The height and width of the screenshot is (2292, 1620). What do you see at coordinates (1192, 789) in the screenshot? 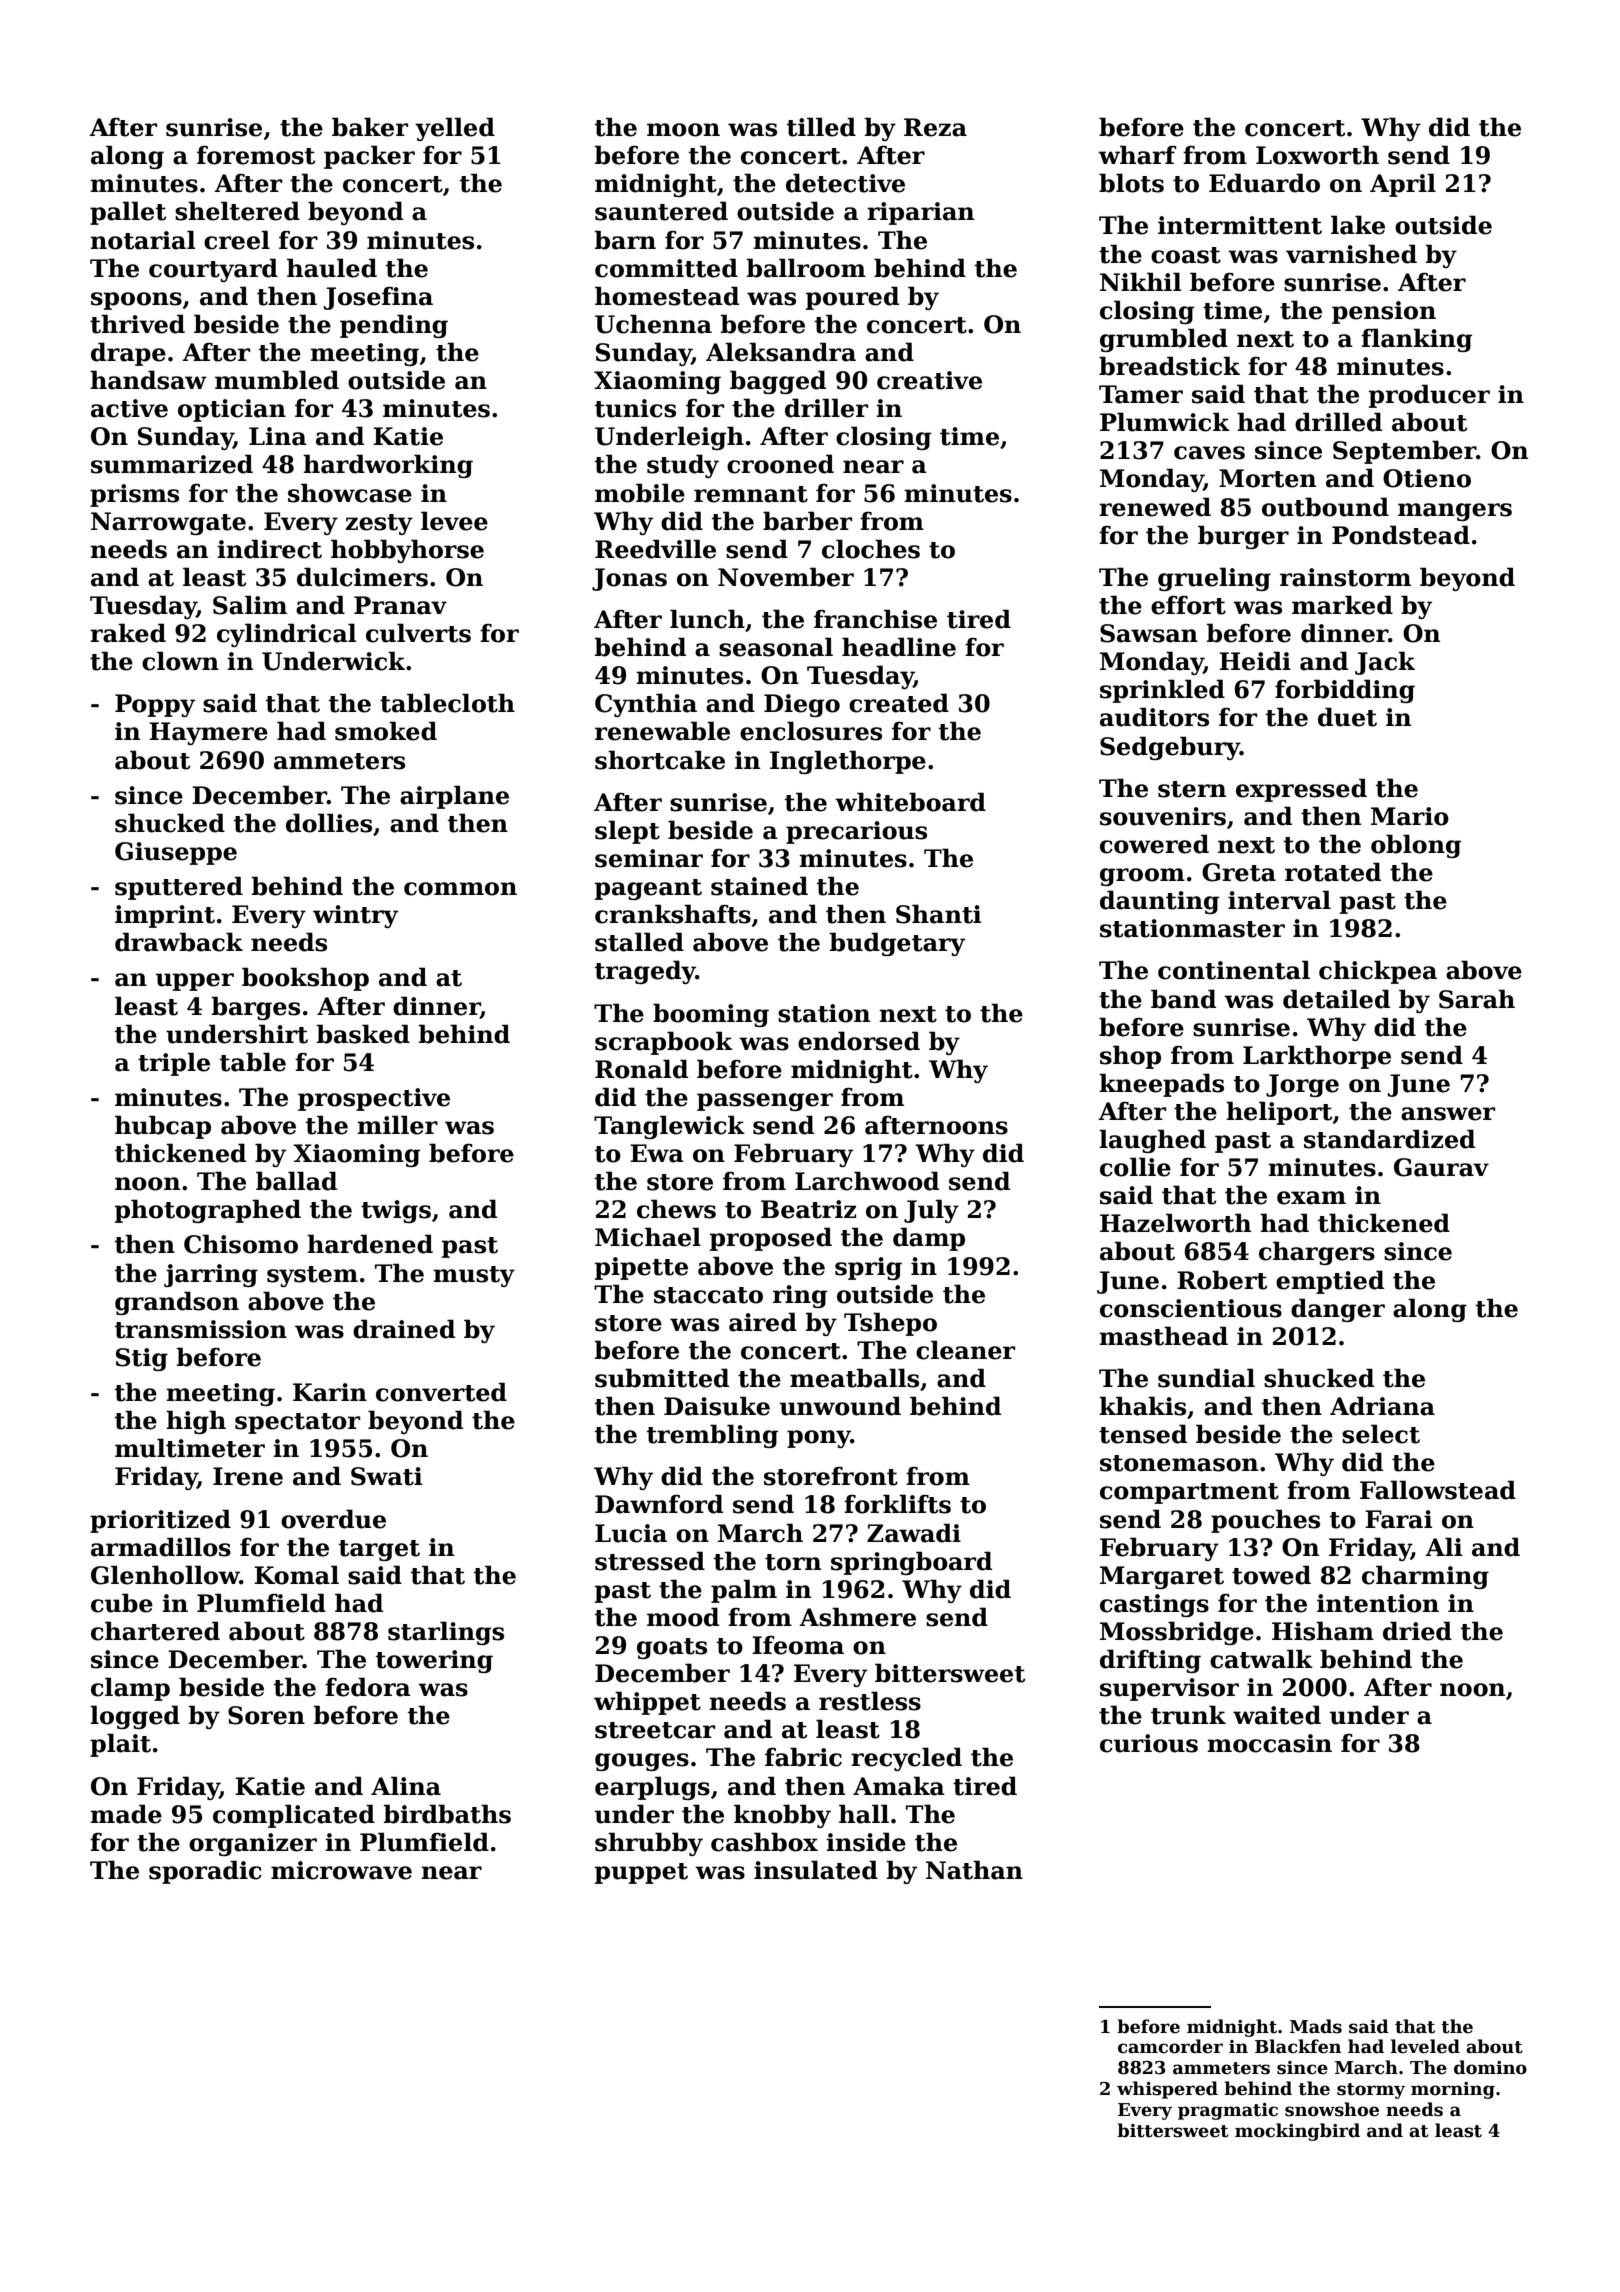
I see `stern` at bounding box center [1192, 789].
